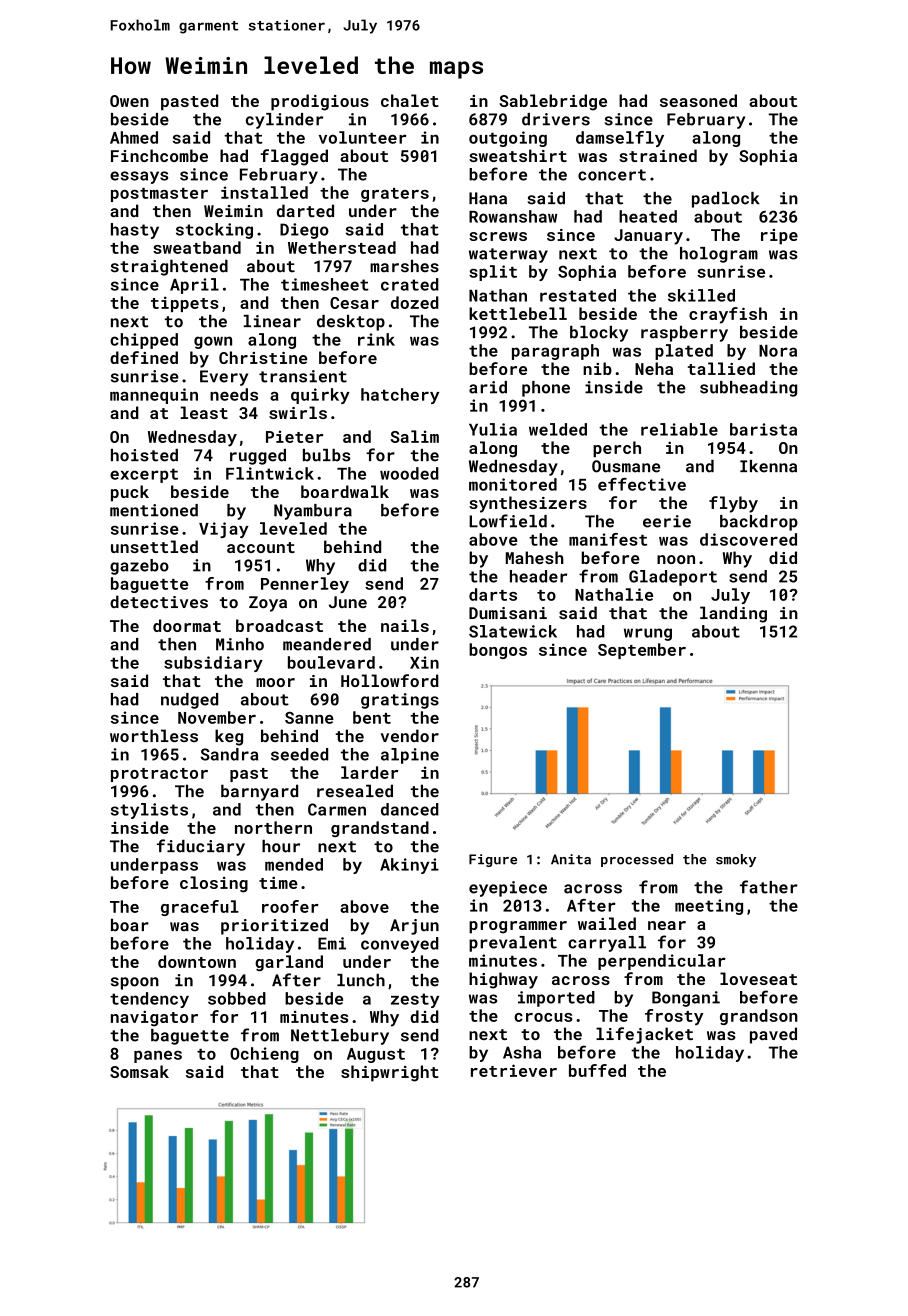  What do you see at coordinates (149, 811) in the document?
I see `stylists` at bounding box center [149, 811].
